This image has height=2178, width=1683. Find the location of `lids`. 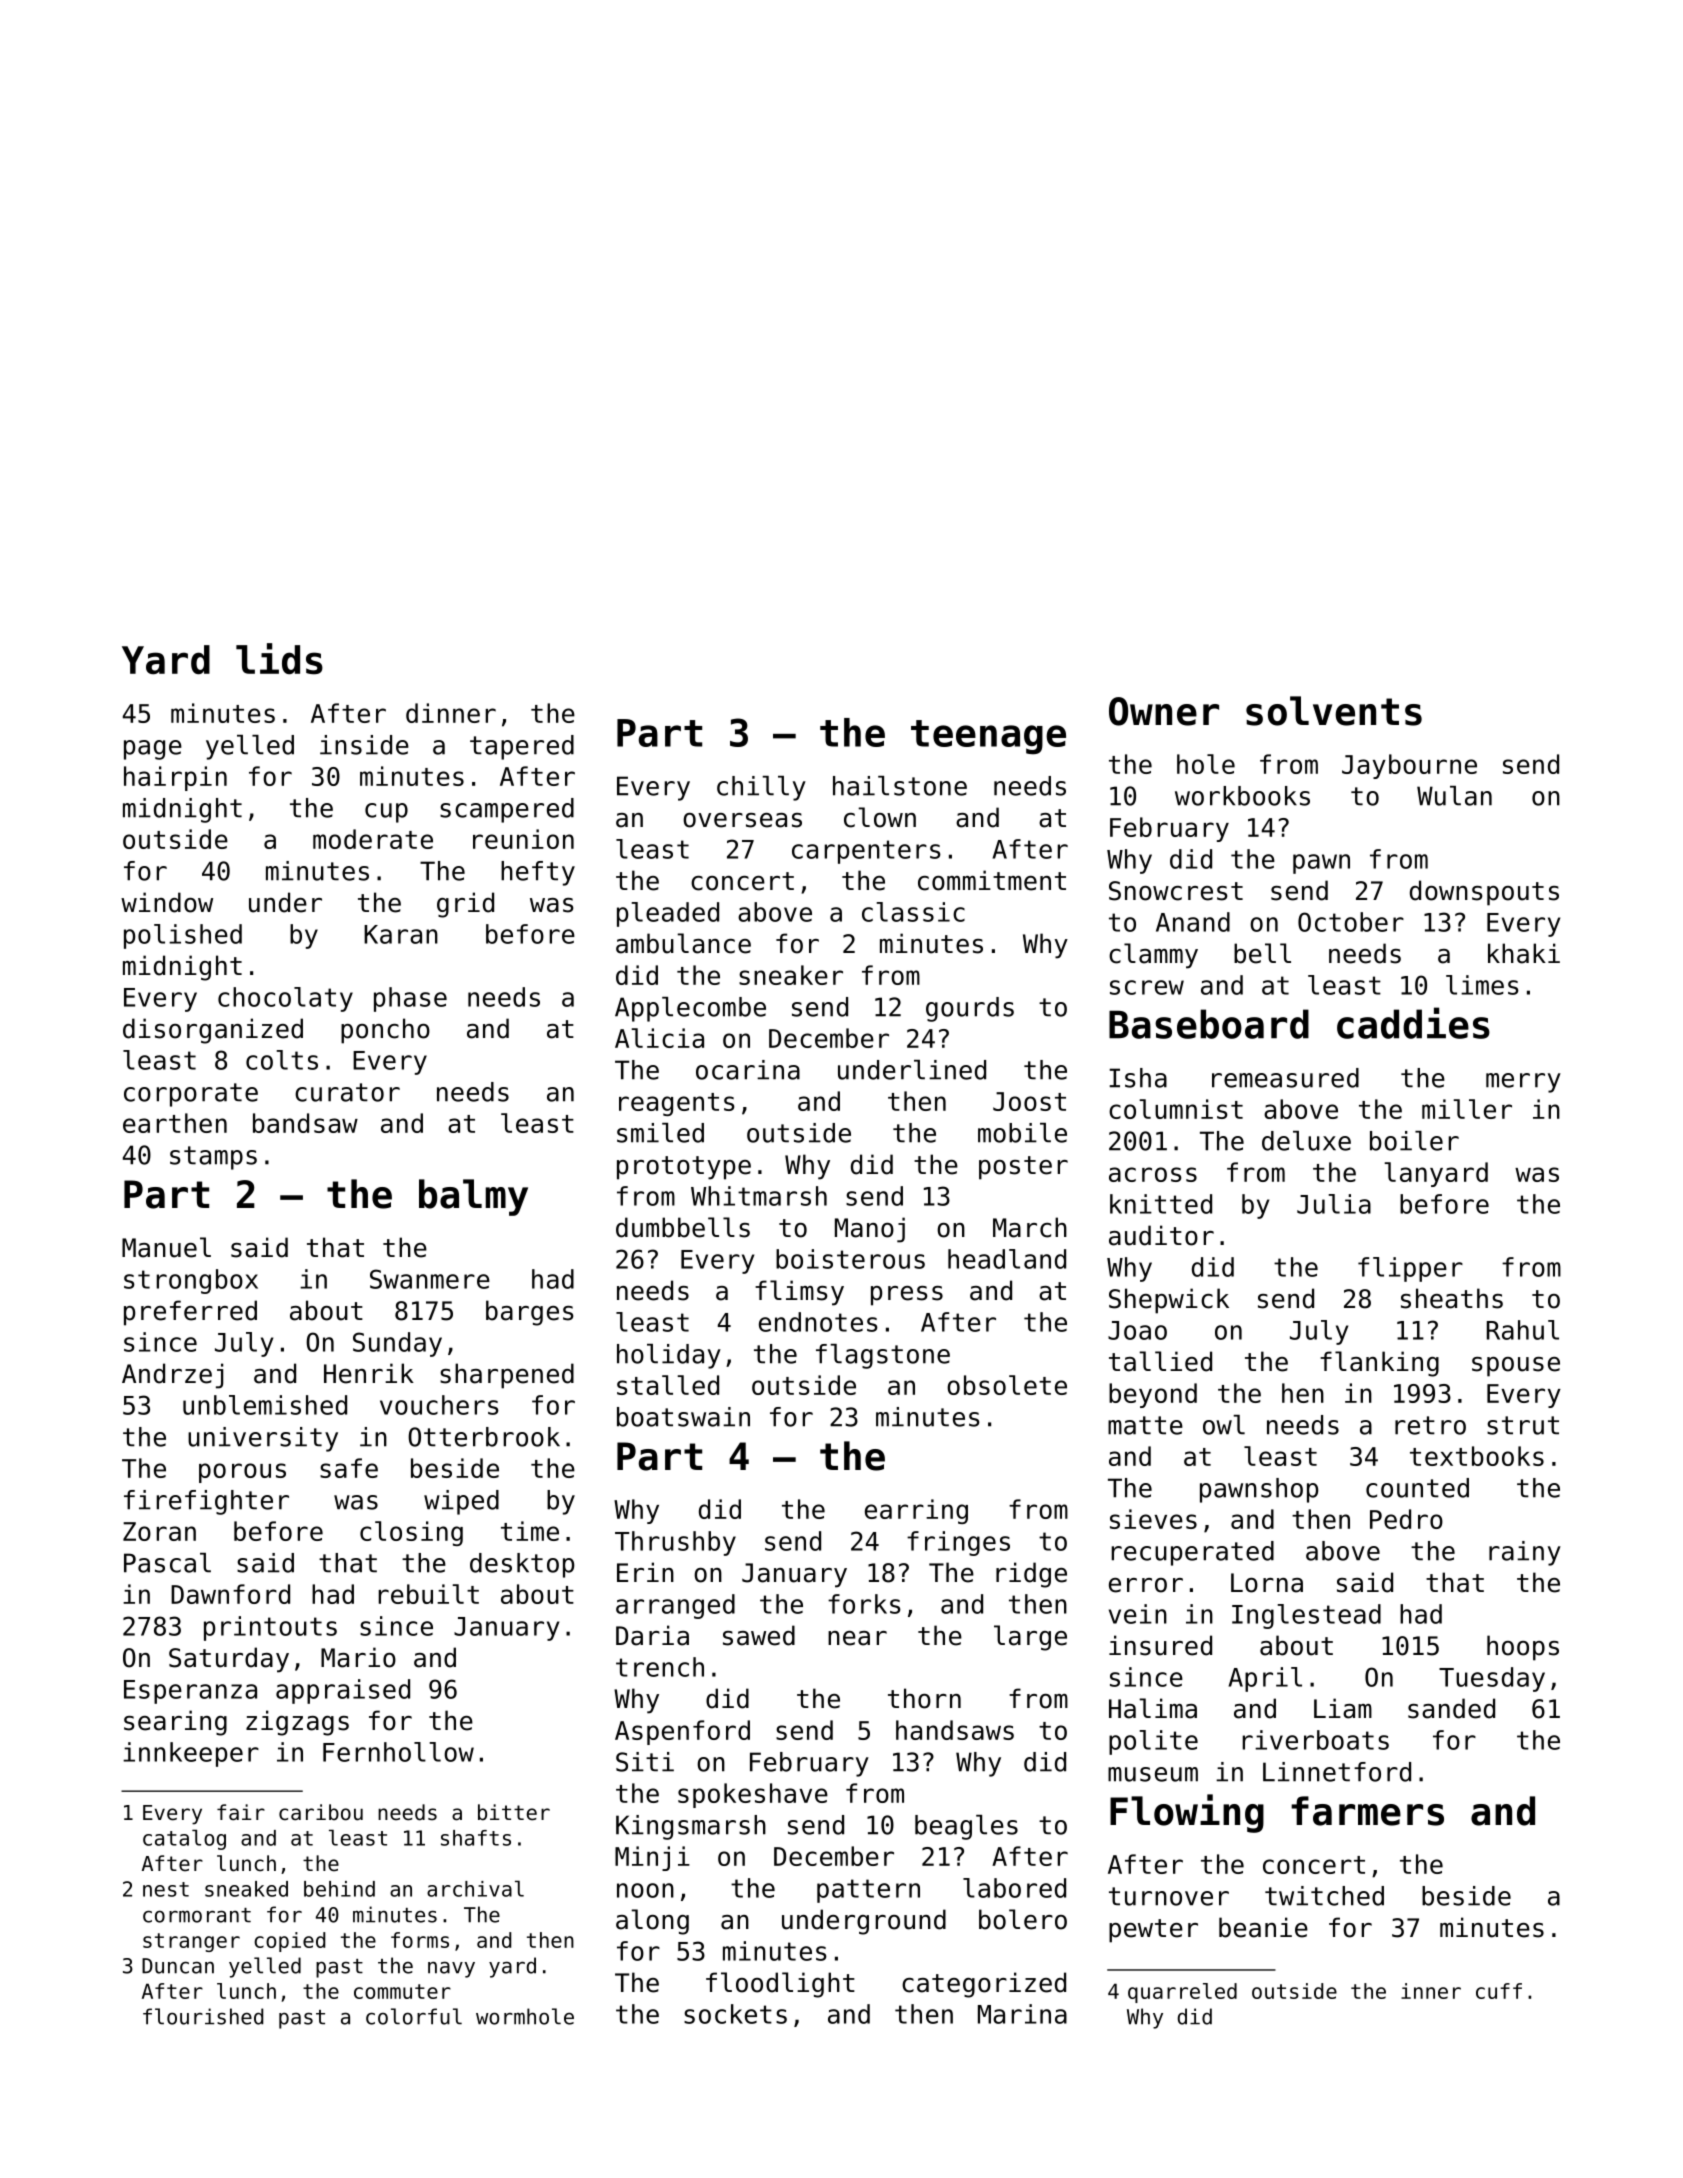

lids is located at coordinates (279, 659).
